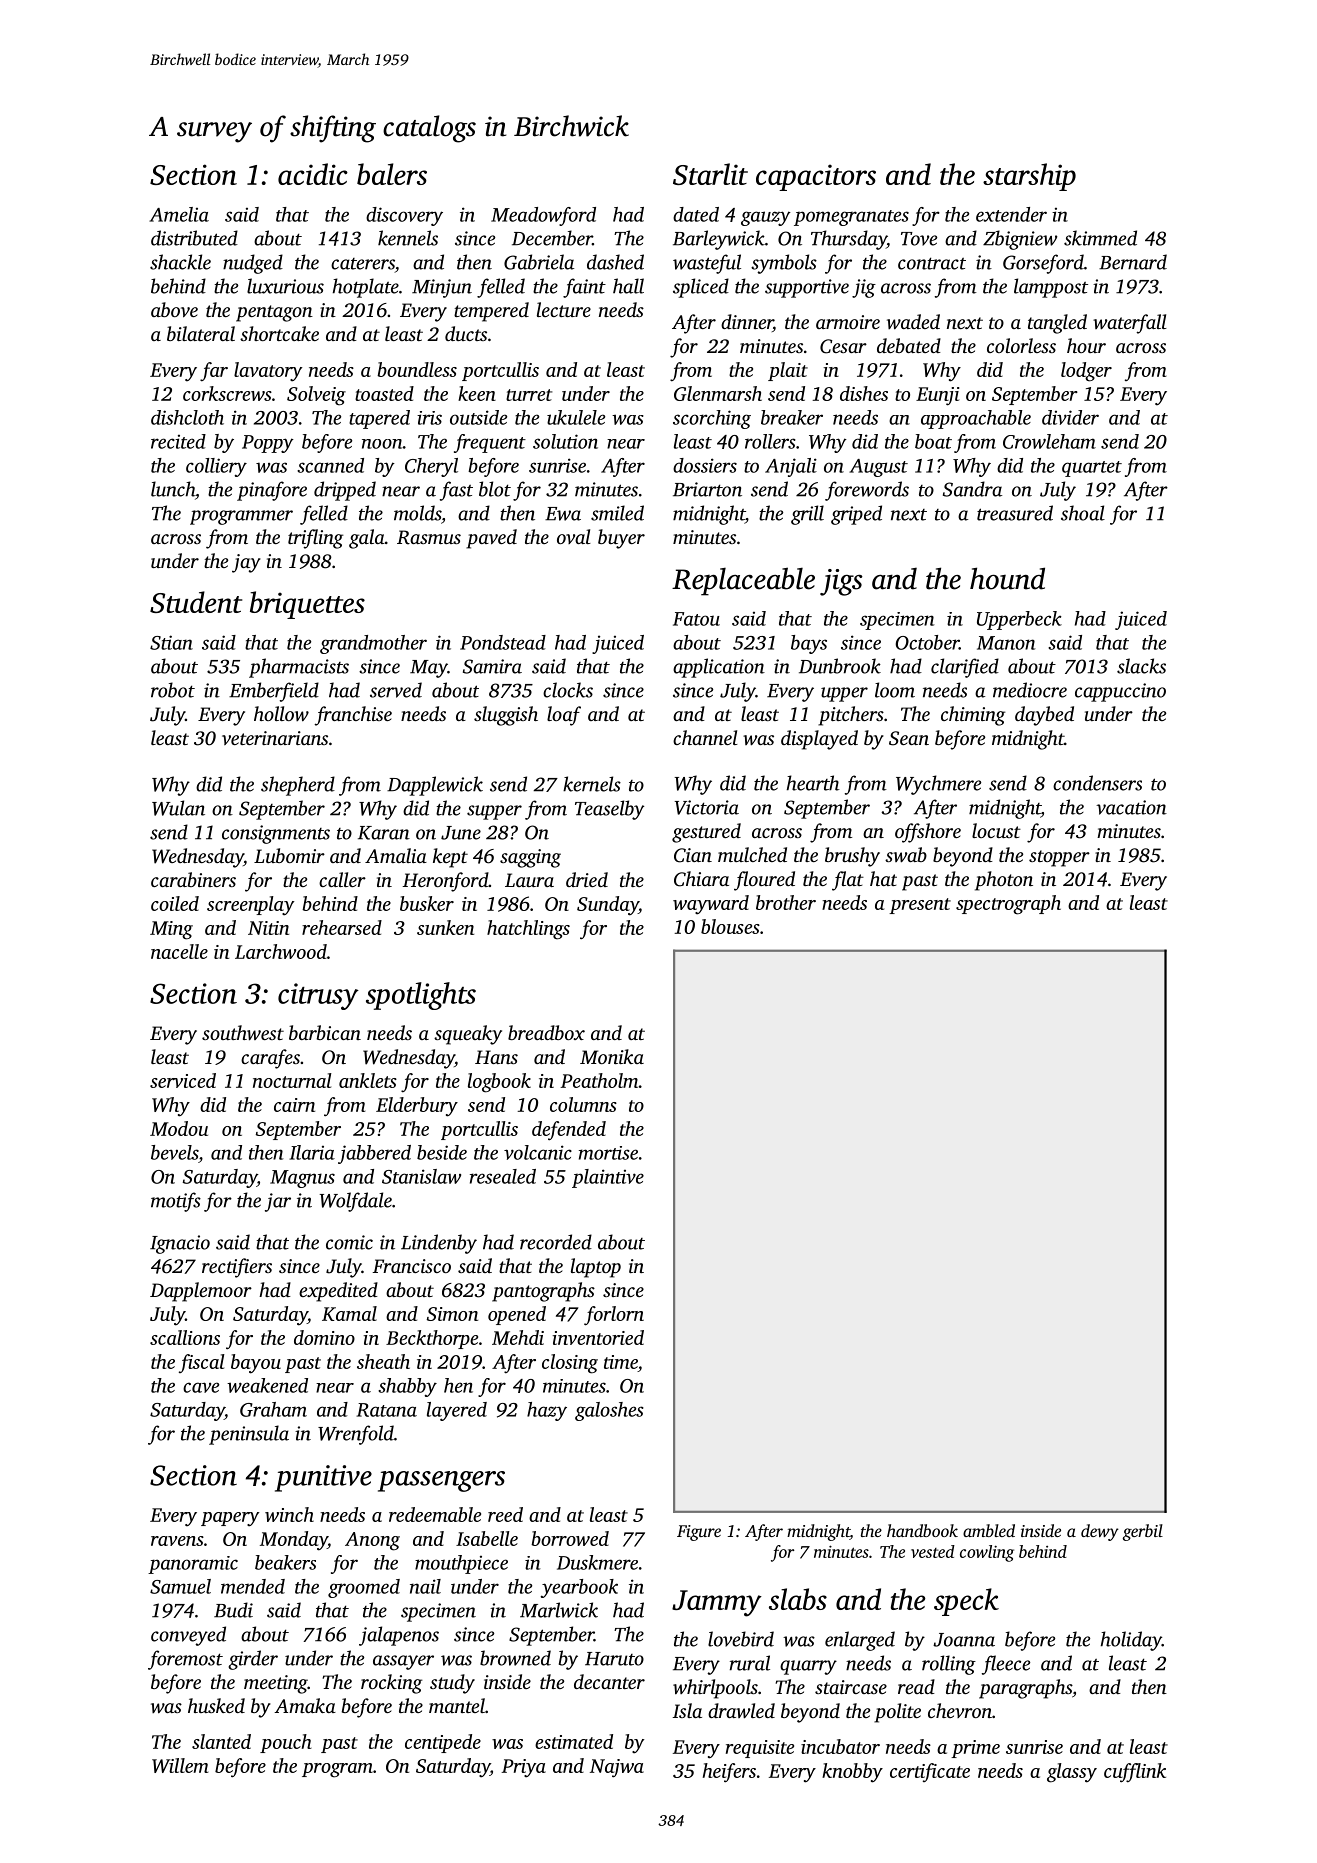  What do you see at coordinates (543, 216) in the screenshot?
I see `Meadowford` at bounding box center [543, 216].
